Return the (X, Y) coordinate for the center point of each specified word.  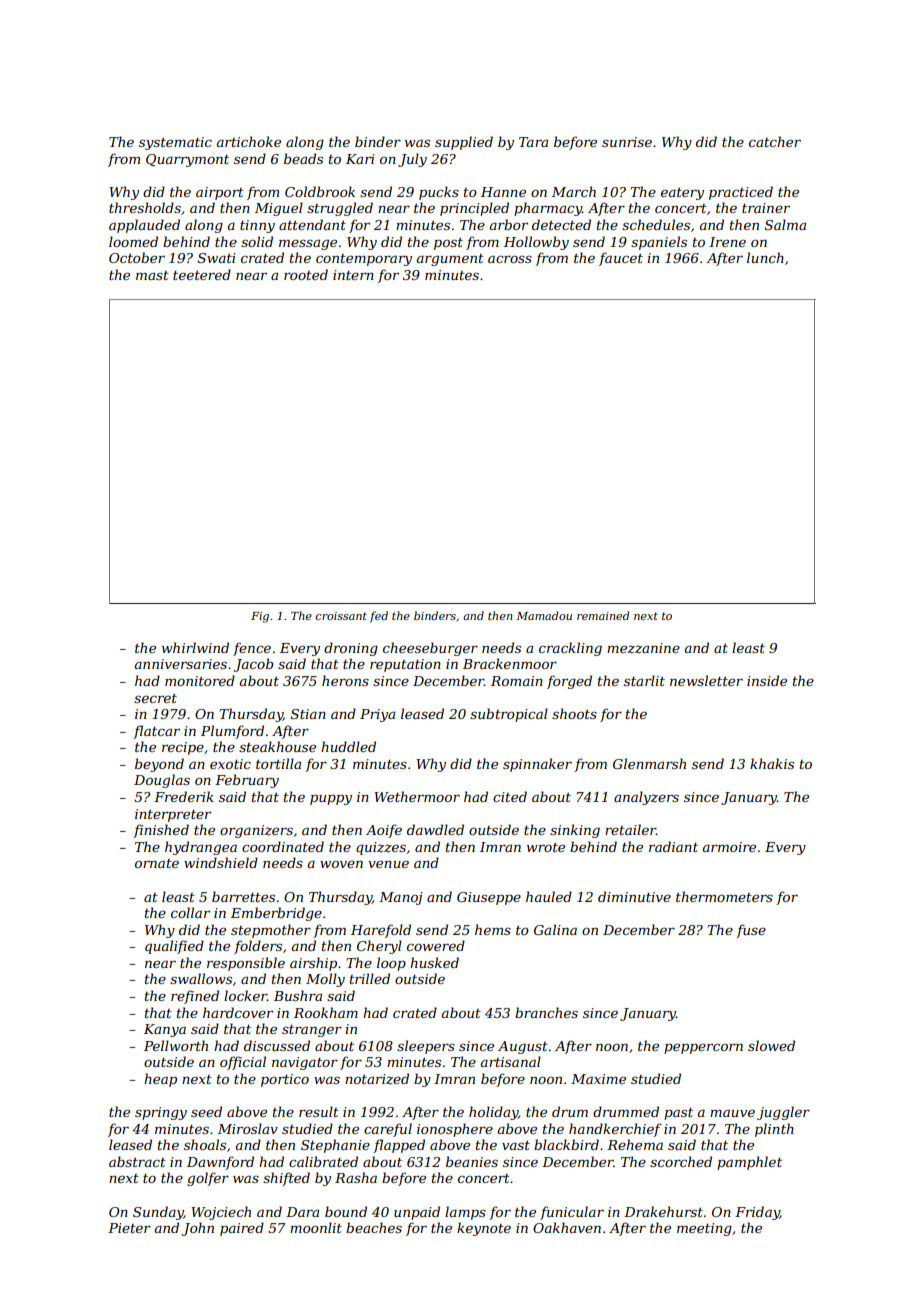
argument (450, 260)
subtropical (509, 715)
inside (767, 680)
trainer (766, 208)
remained (603, 615)
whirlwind (195, 647)
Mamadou (544, 615)
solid (257, 241)
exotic (230, 764)
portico (285, 1080)
